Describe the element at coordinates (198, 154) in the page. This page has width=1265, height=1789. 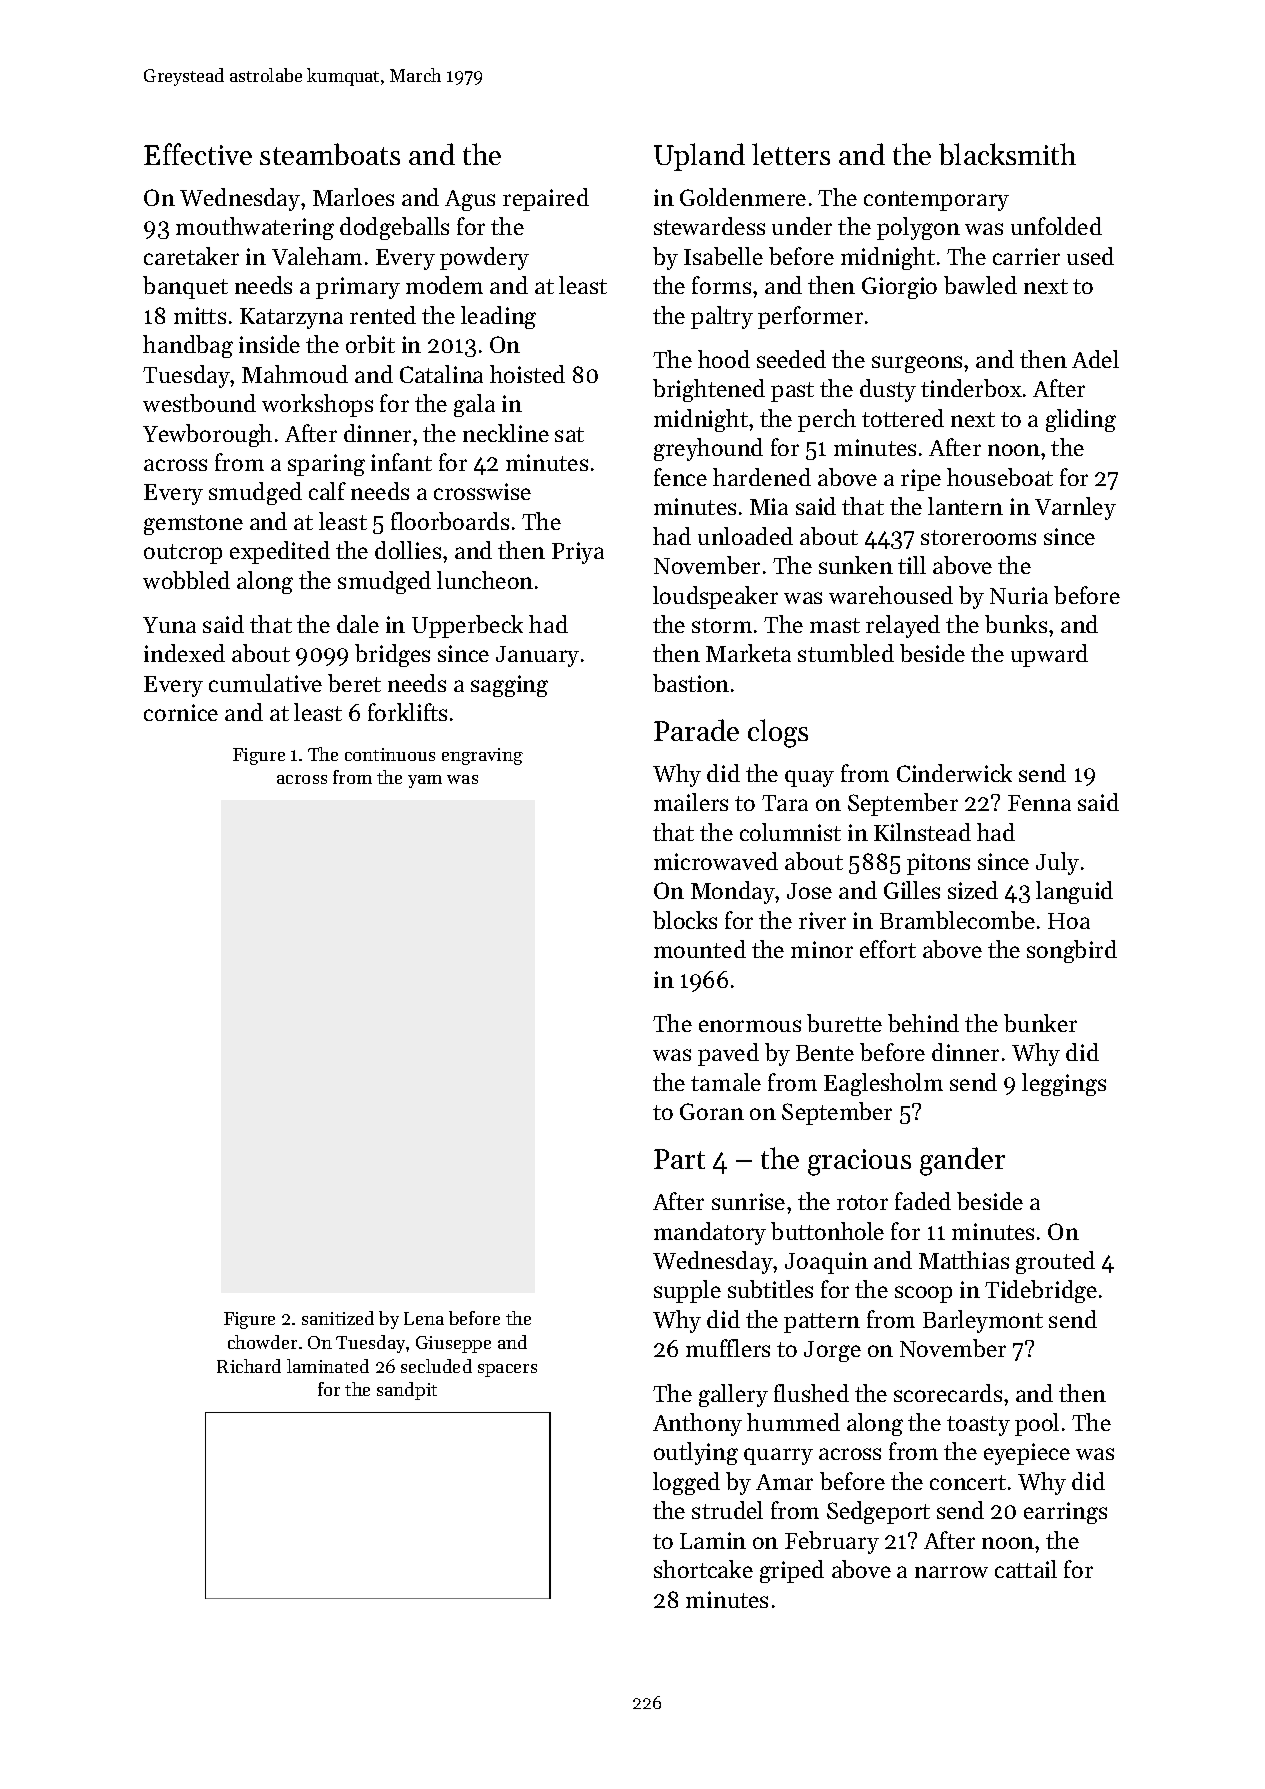
I see `Effective` at that location.
